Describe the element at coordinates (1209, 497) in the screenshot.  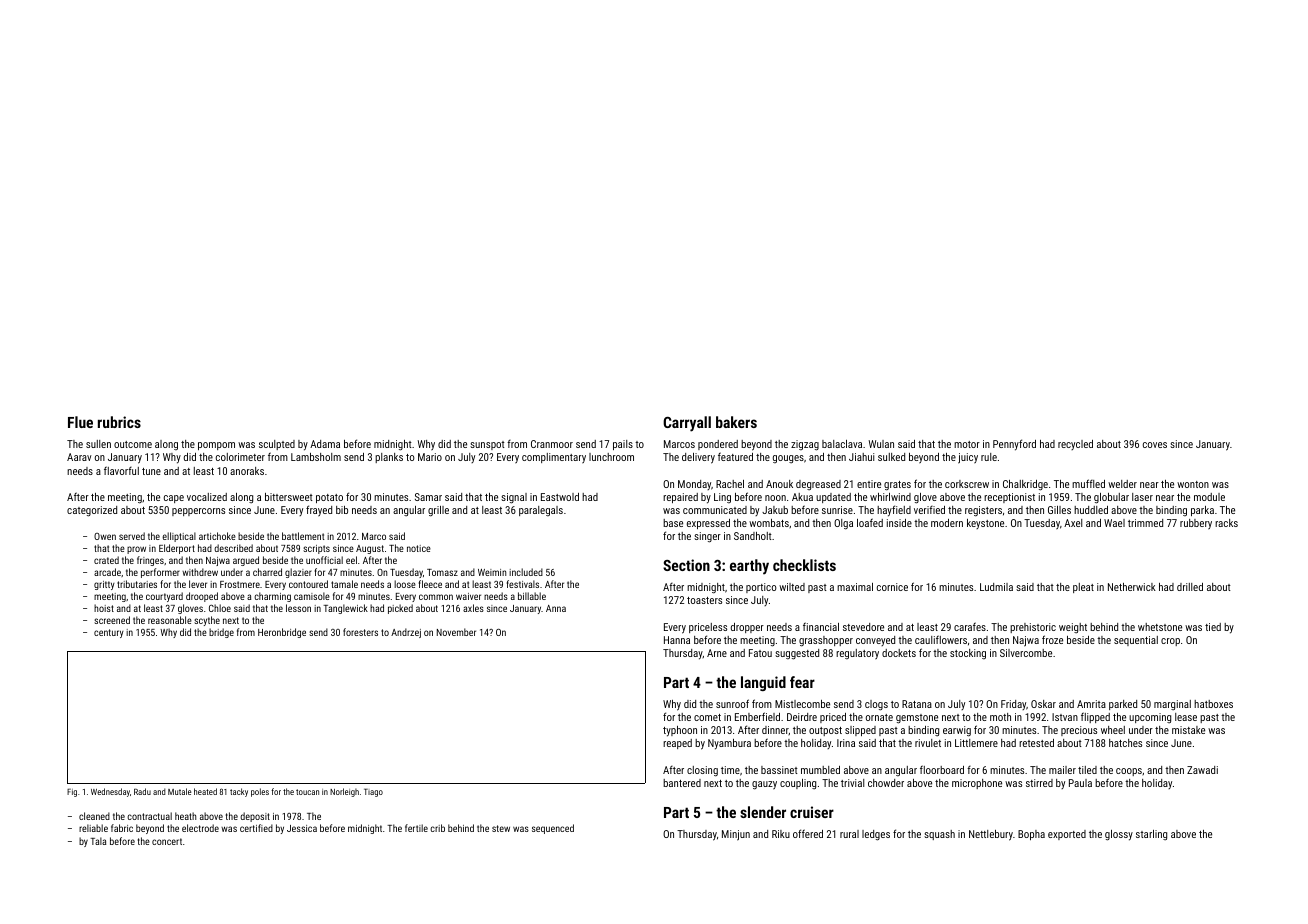
I see `module` at that location.
